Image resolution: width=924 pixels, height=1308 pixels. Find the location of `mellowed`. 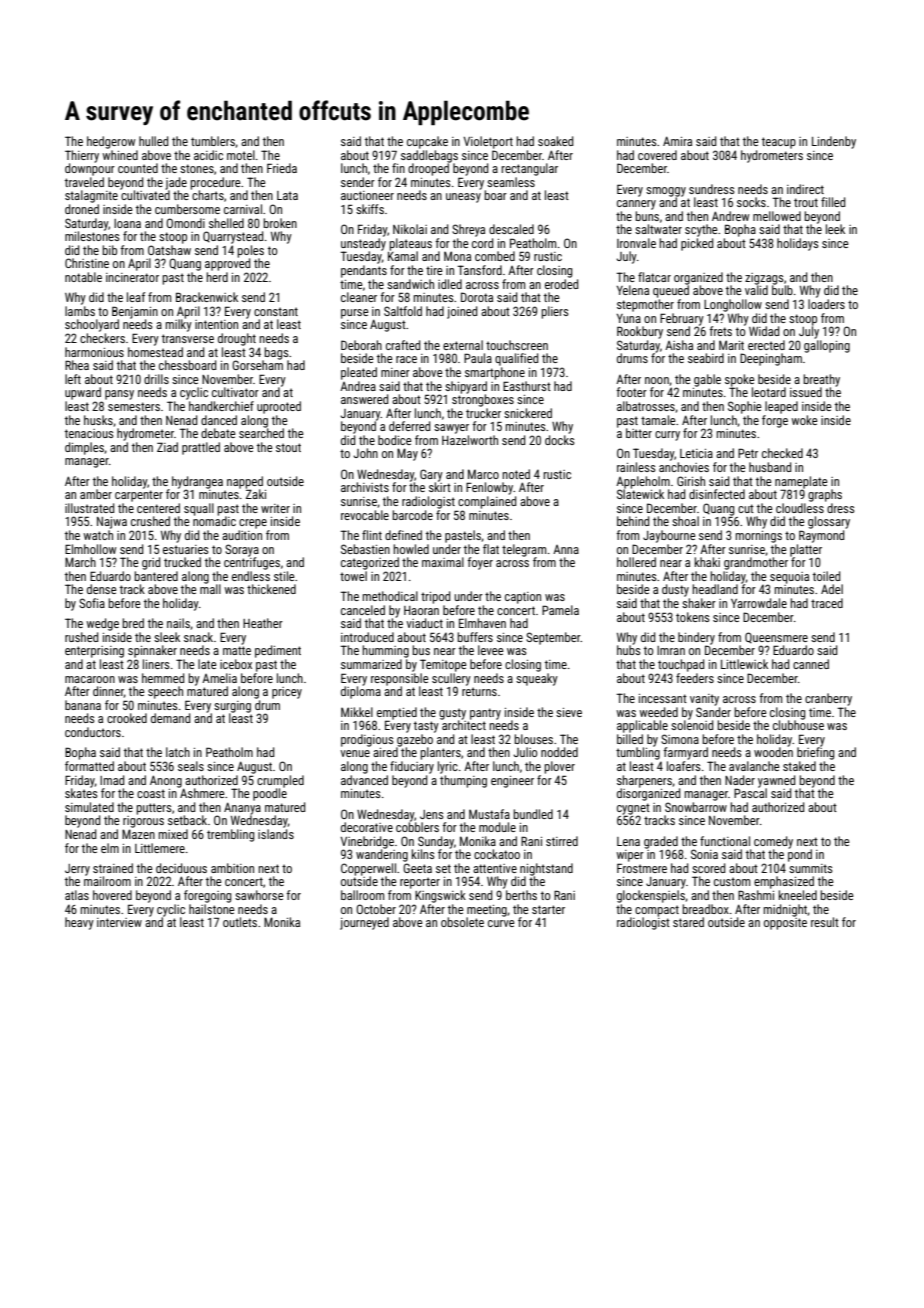

mellowed is located at coordinates (777, 216).
